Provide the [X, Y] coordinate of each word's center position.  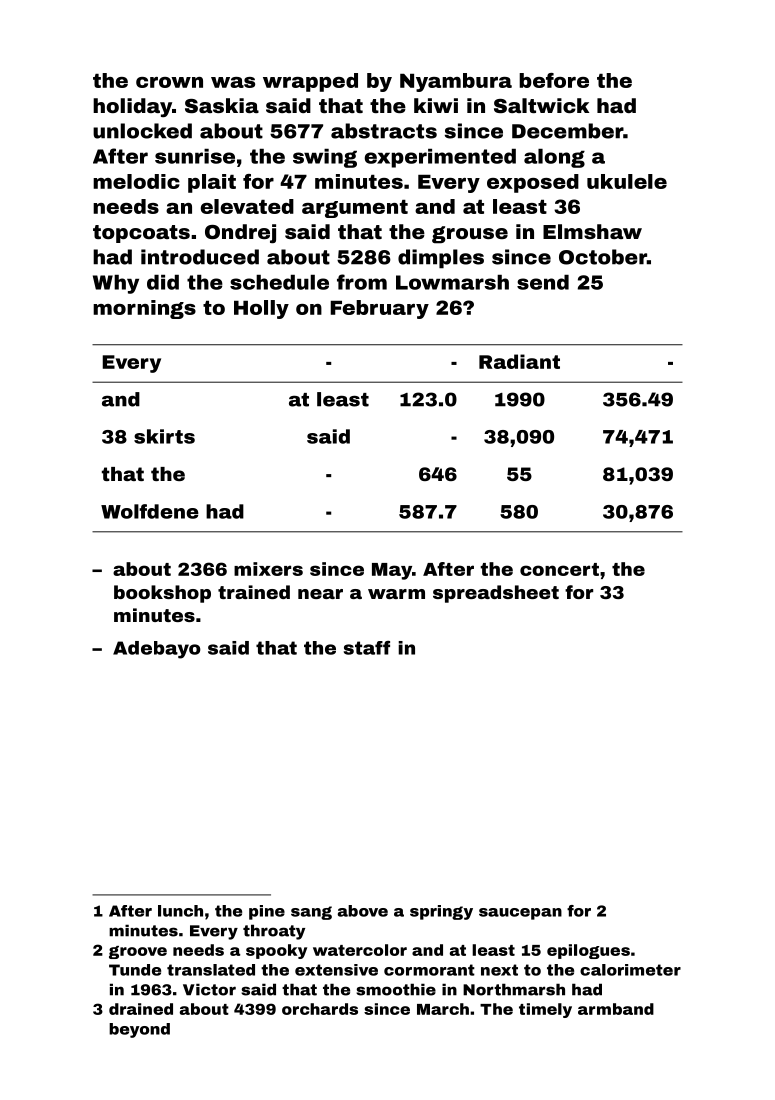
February [379, 309]
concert [559, 569]
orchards [320, 1009]
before [554, 80]
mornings [144, 309]
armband [616, 1009]
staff [367, 648]
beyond [139, 1030]
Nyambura [456, 82]
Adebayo [157, 650]
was [233, 82]
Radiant [519, 361]
